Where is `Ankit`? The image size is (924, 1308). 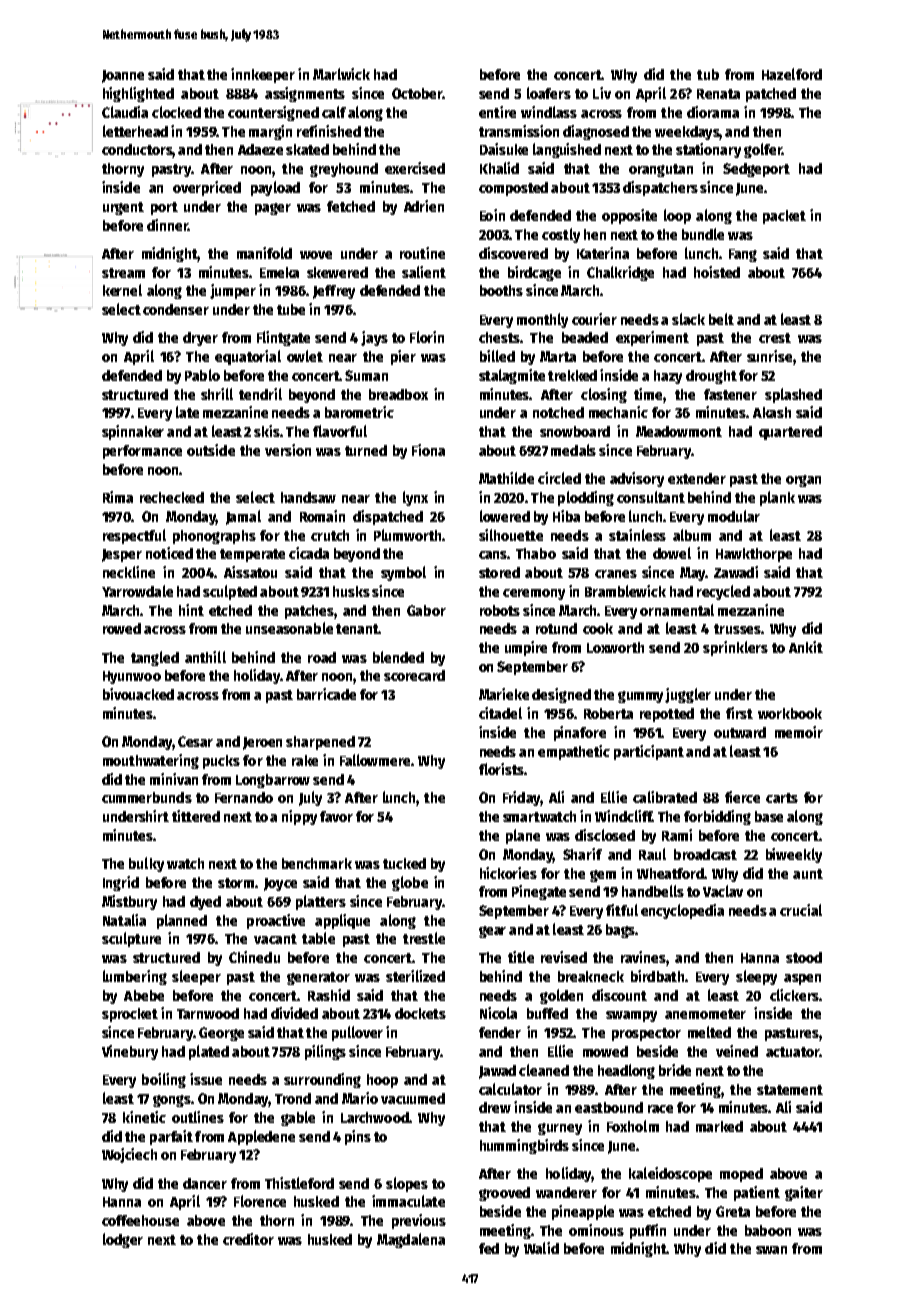
Ankit is located at coordinates (806, 647).
